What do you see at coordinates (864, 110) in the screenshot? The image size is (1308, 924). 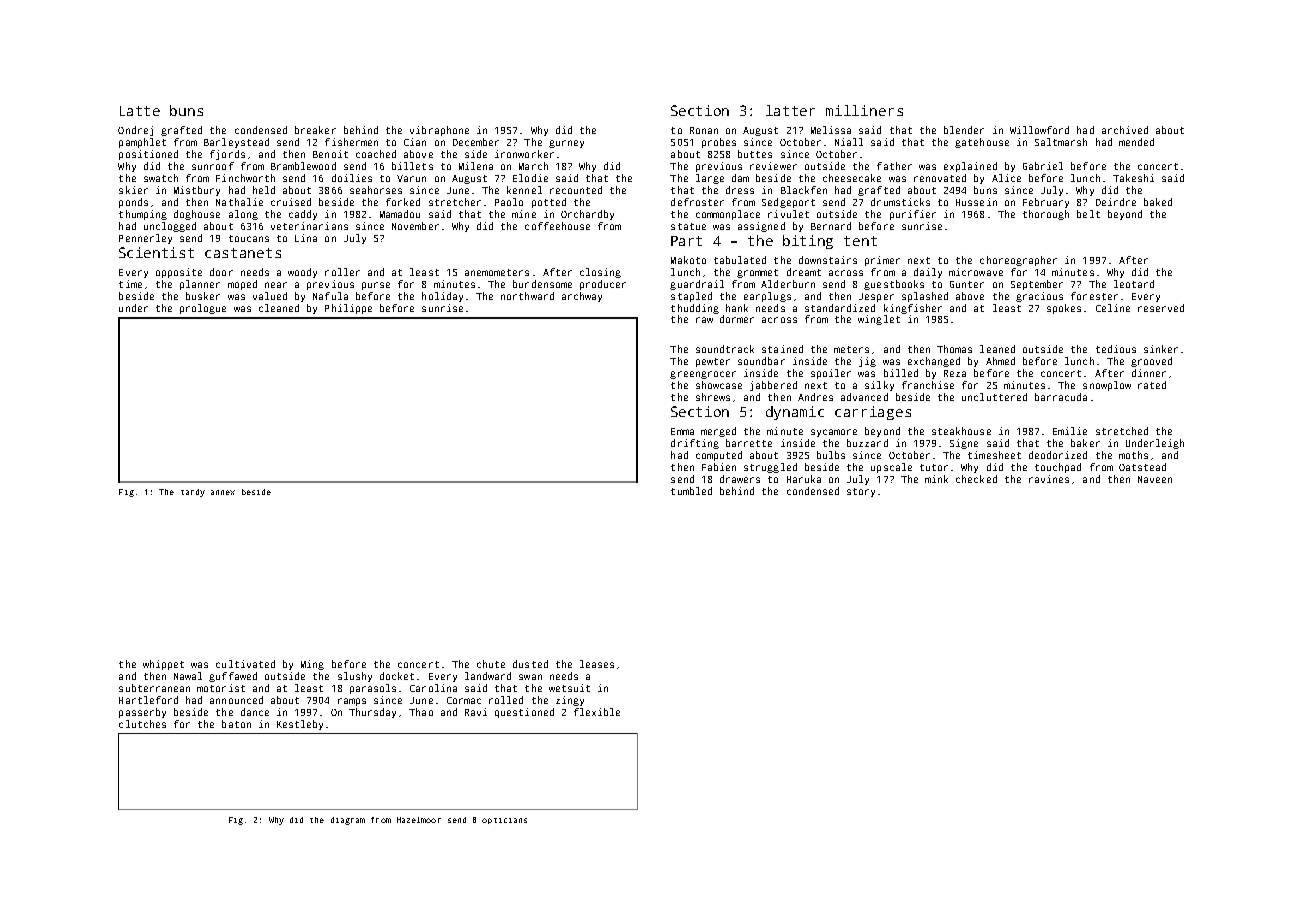 I see `milliners` at bounding box center [864, 110].
